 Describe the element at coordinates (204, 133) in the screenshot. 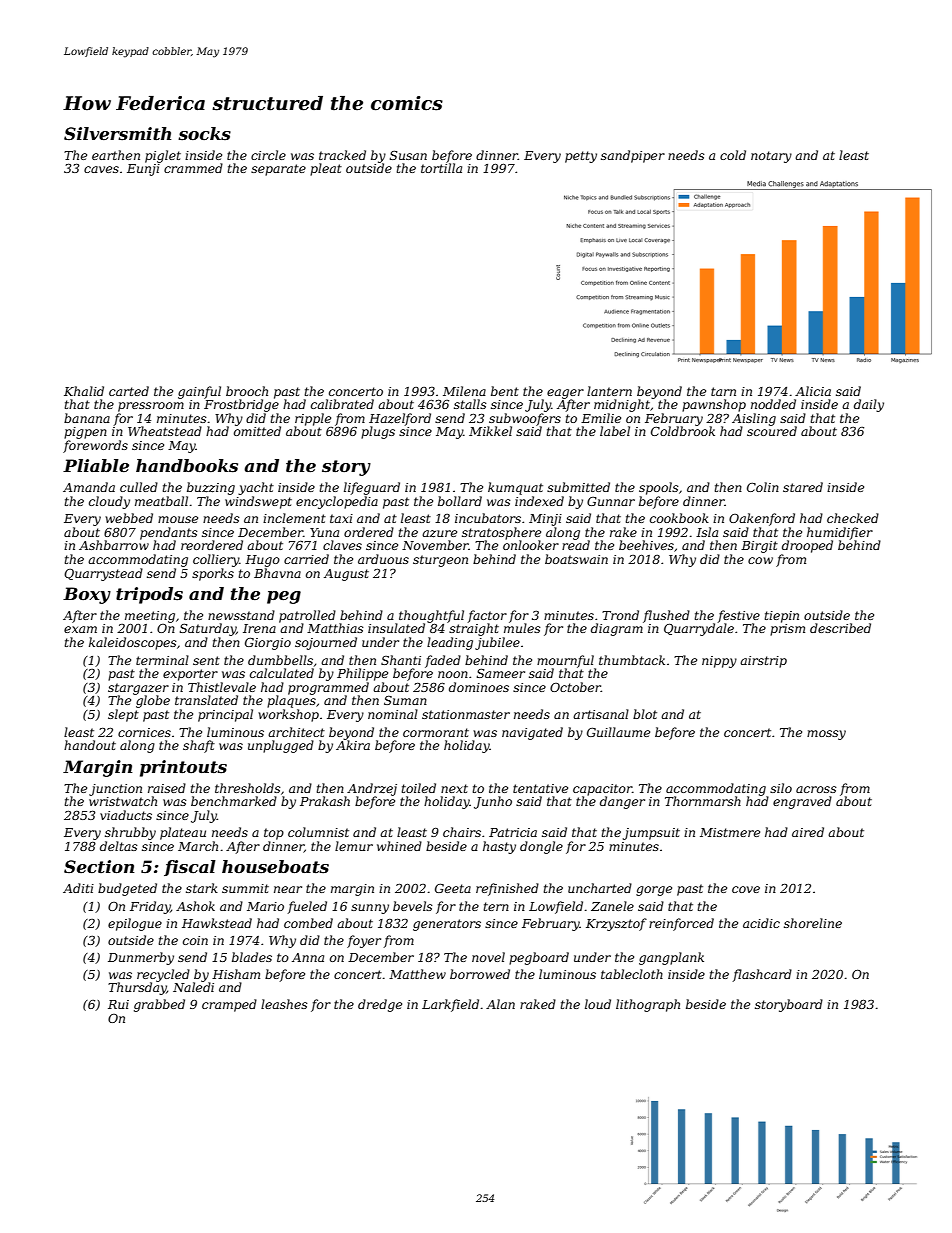

I see `socks` at that location.
